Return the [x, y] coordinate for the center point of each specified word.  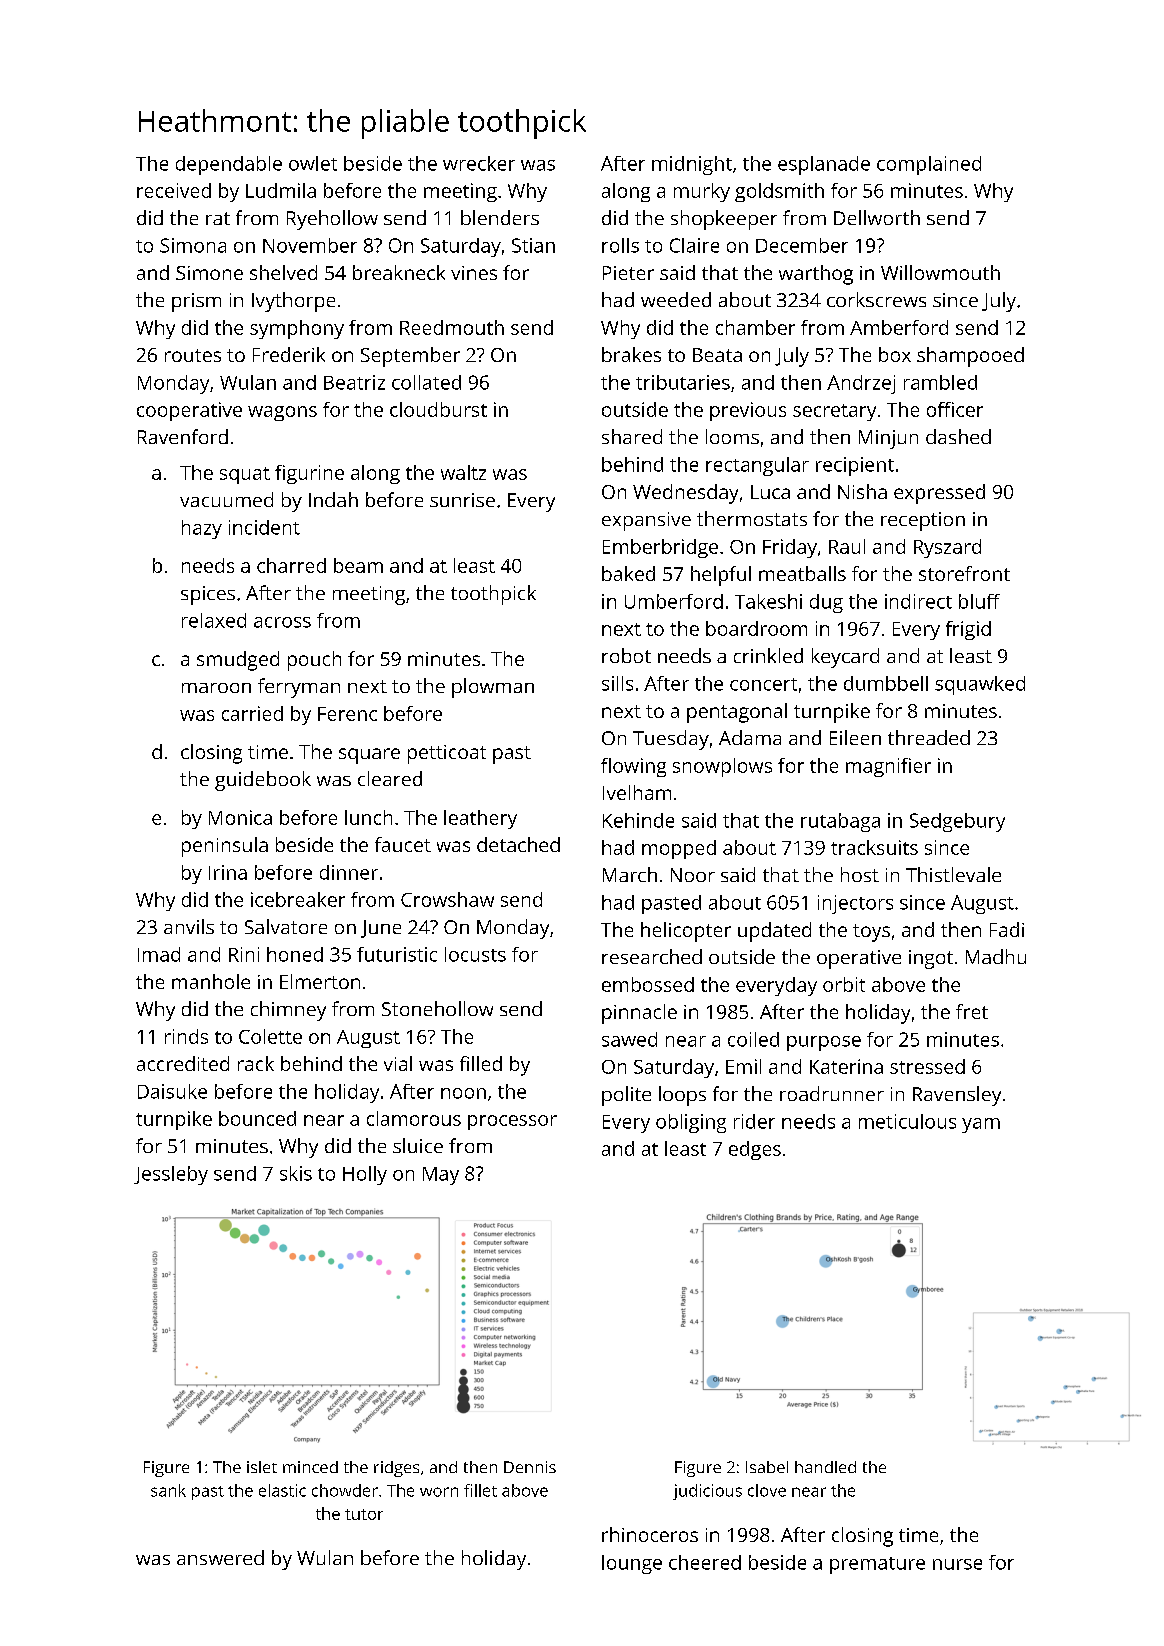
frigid [968, 630]
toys [871, 933]
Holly [365, 1175]
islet [262, 1467]
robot [626, 655]
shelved [283, 272]
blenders [500, 217]
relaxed [214, 620]
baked [628, 573]
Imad [159, 954]
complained [929, 165]
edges [755, 1150]
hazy [202, 529]
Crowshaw [447, 899]
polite [626, 1096]
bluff [979, 601]
